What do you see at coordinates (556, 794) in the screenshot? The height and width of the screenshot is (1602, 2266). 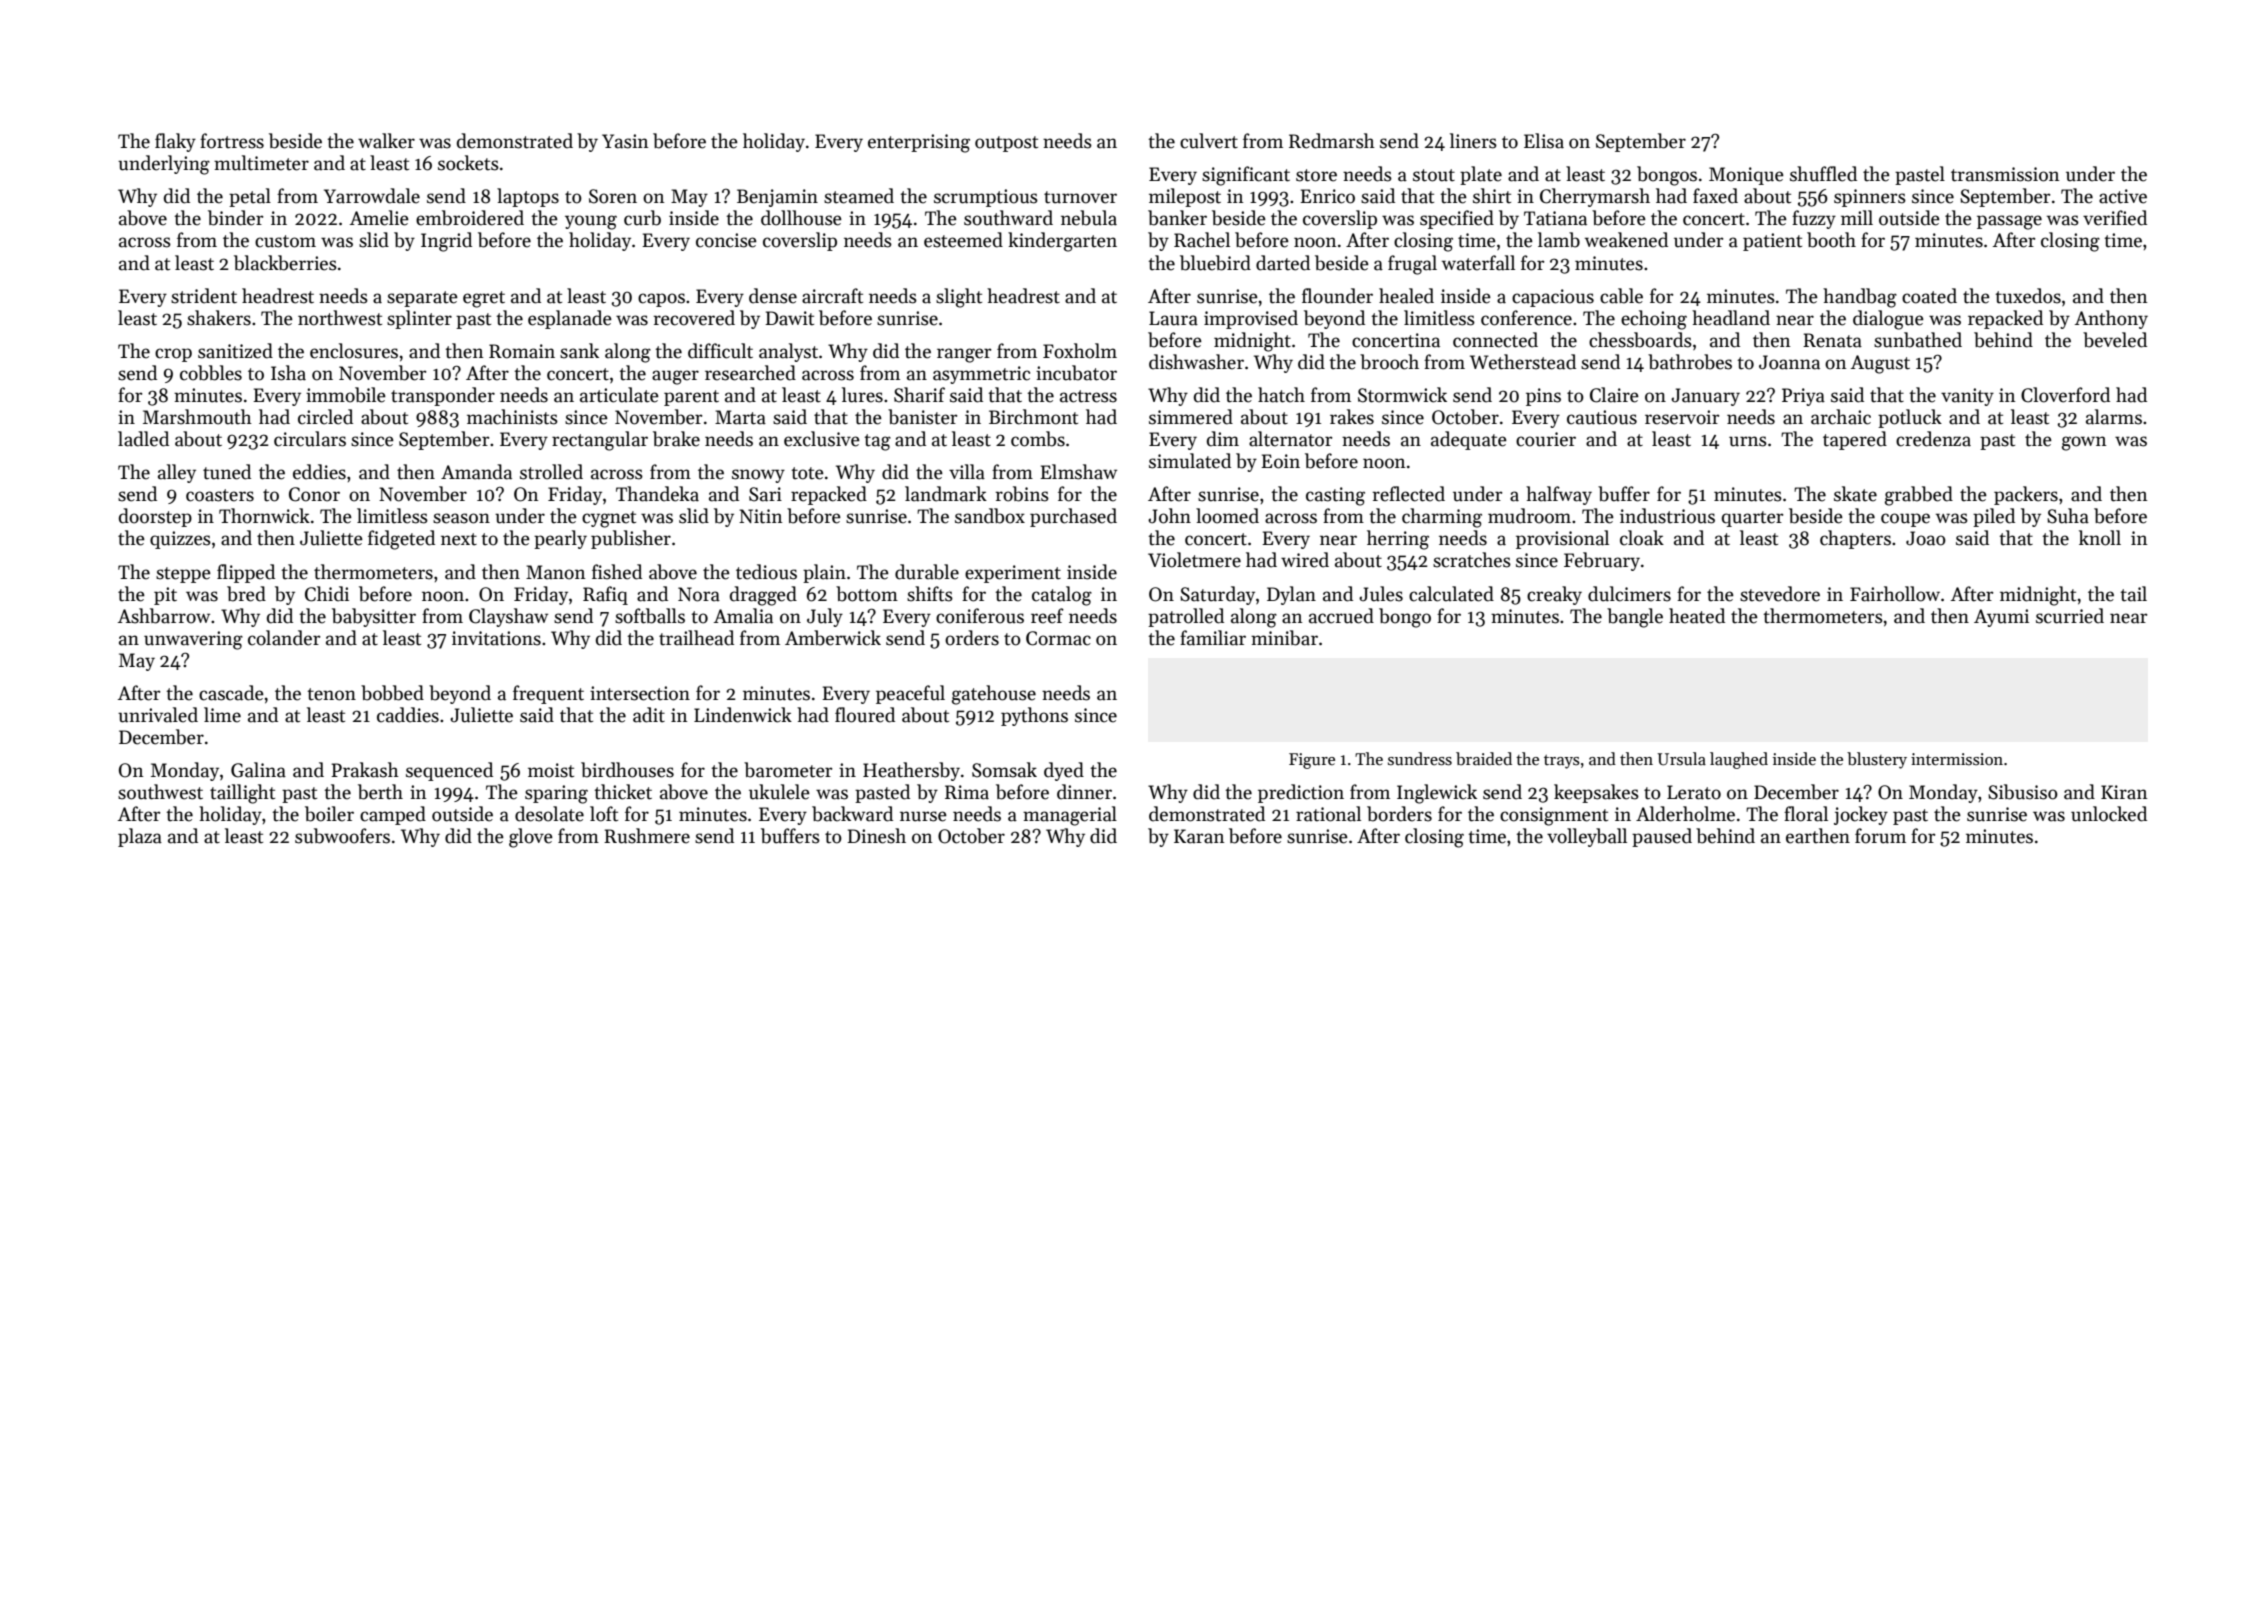 I see `sparing` at bounding box center [556, 794].
